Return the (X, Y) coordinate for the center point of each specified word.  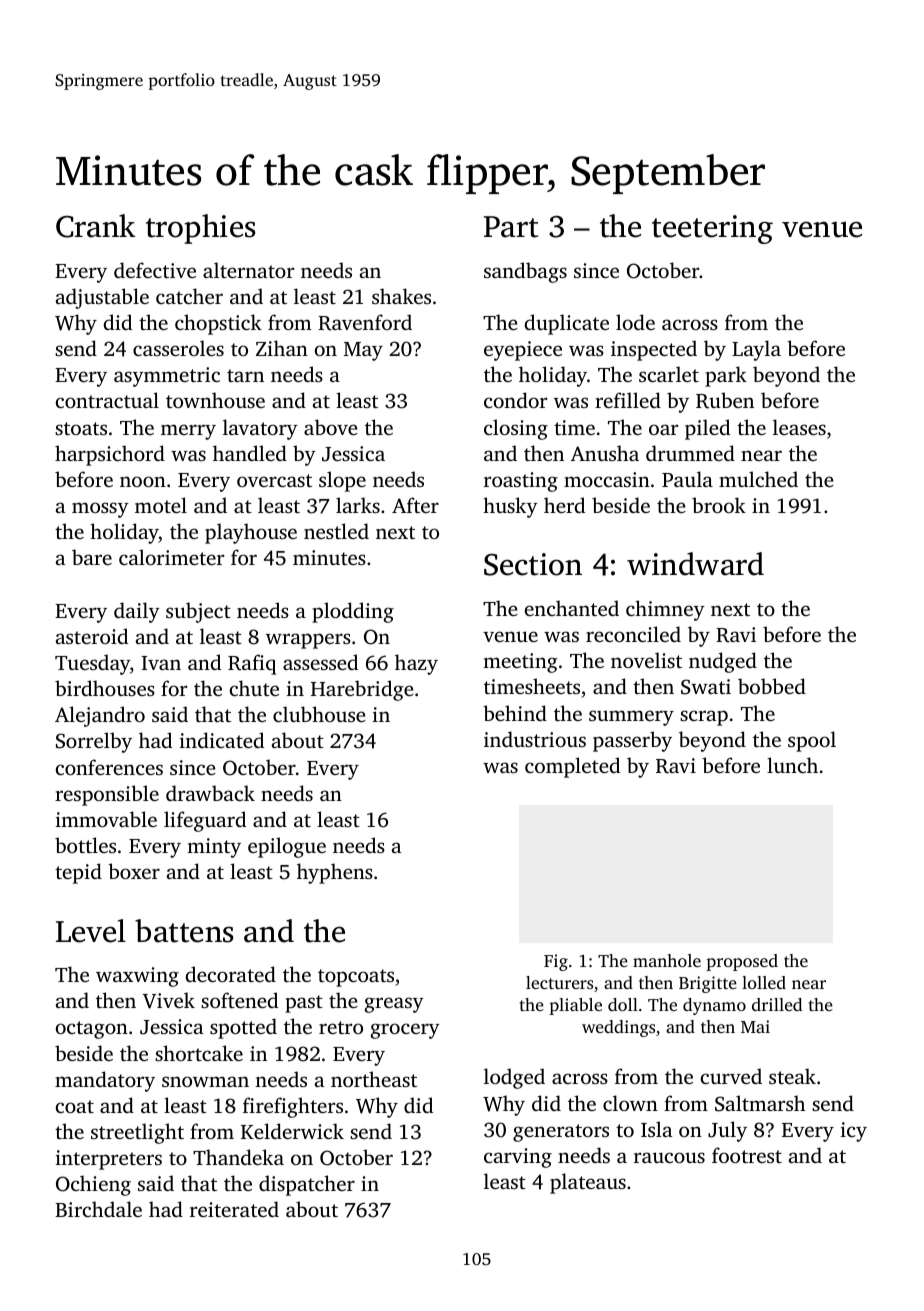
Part (511, 227)
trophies (200, 229)
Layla (756, 350)
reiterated (234, 1209)
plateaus (588, 1183)
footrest (747, 1155)
